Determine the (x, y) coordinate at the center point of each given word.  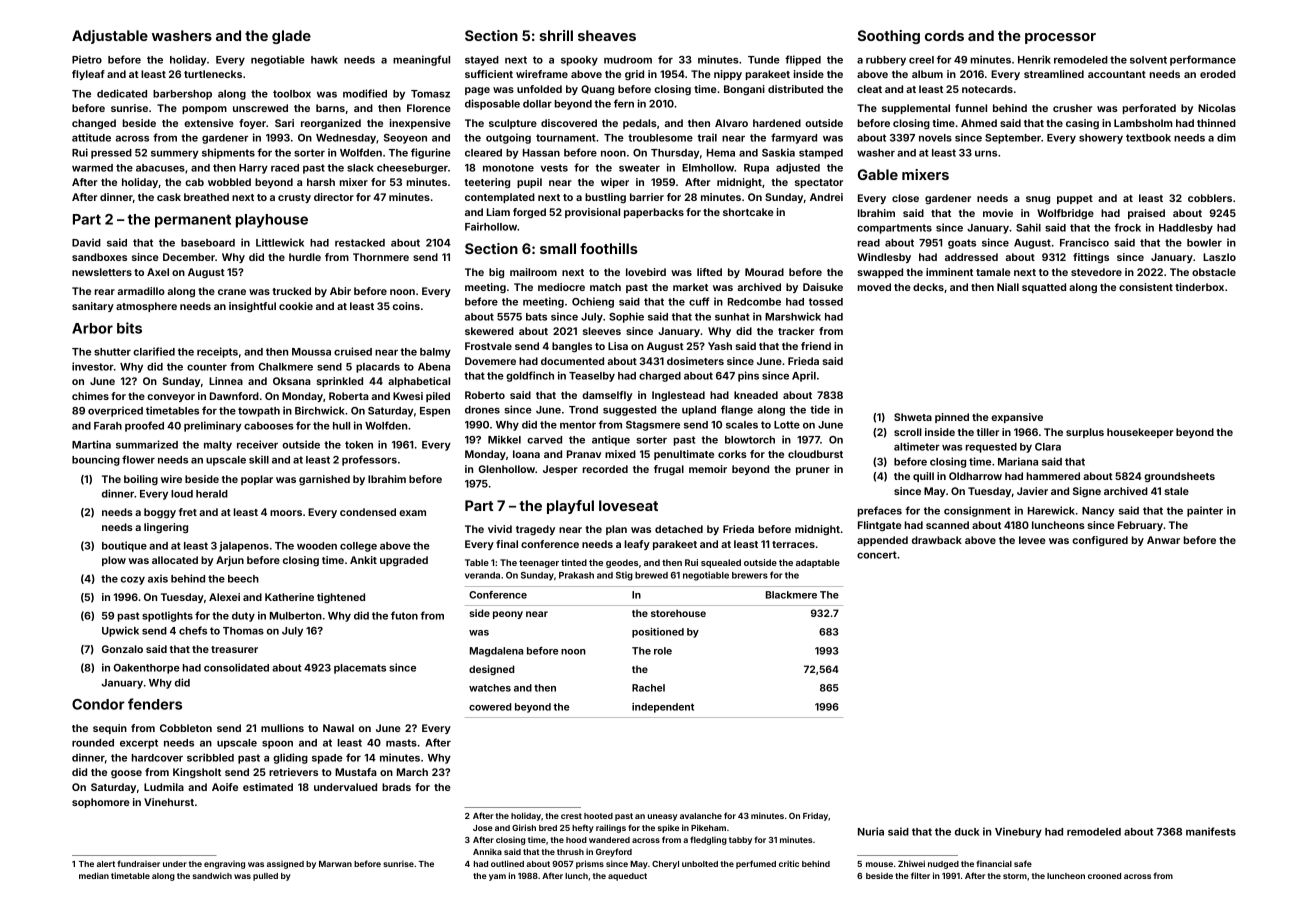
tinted (574, 562)
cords (944, 35)
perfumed (756, 864)
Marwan (335, 864)
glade (291, 37)
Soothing (889, 37)
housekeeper (1140, 433)
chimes (90, 396)
